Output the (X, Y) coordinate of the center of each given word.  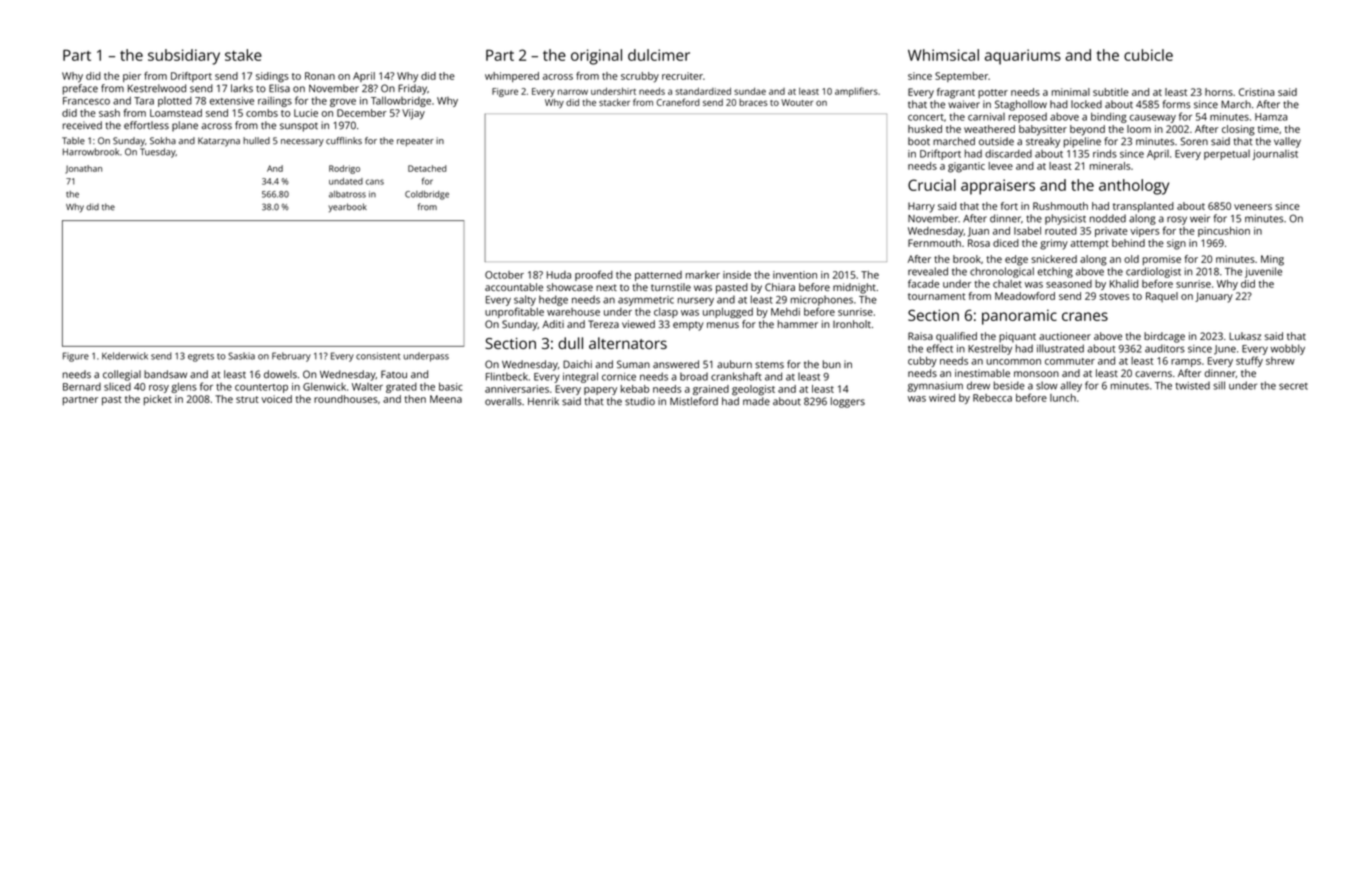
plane (185, 126)
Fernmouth (934, 243)
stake (243, 55)
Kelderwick (125, 356)
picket (158, 400)
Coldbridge (427, 195)
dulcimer (659, 55)
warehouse (573, 312)
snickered (1054, 259)
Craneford (678, 102)
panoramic (1019, 317)
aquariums (1023, 57)
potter (993, 93)
